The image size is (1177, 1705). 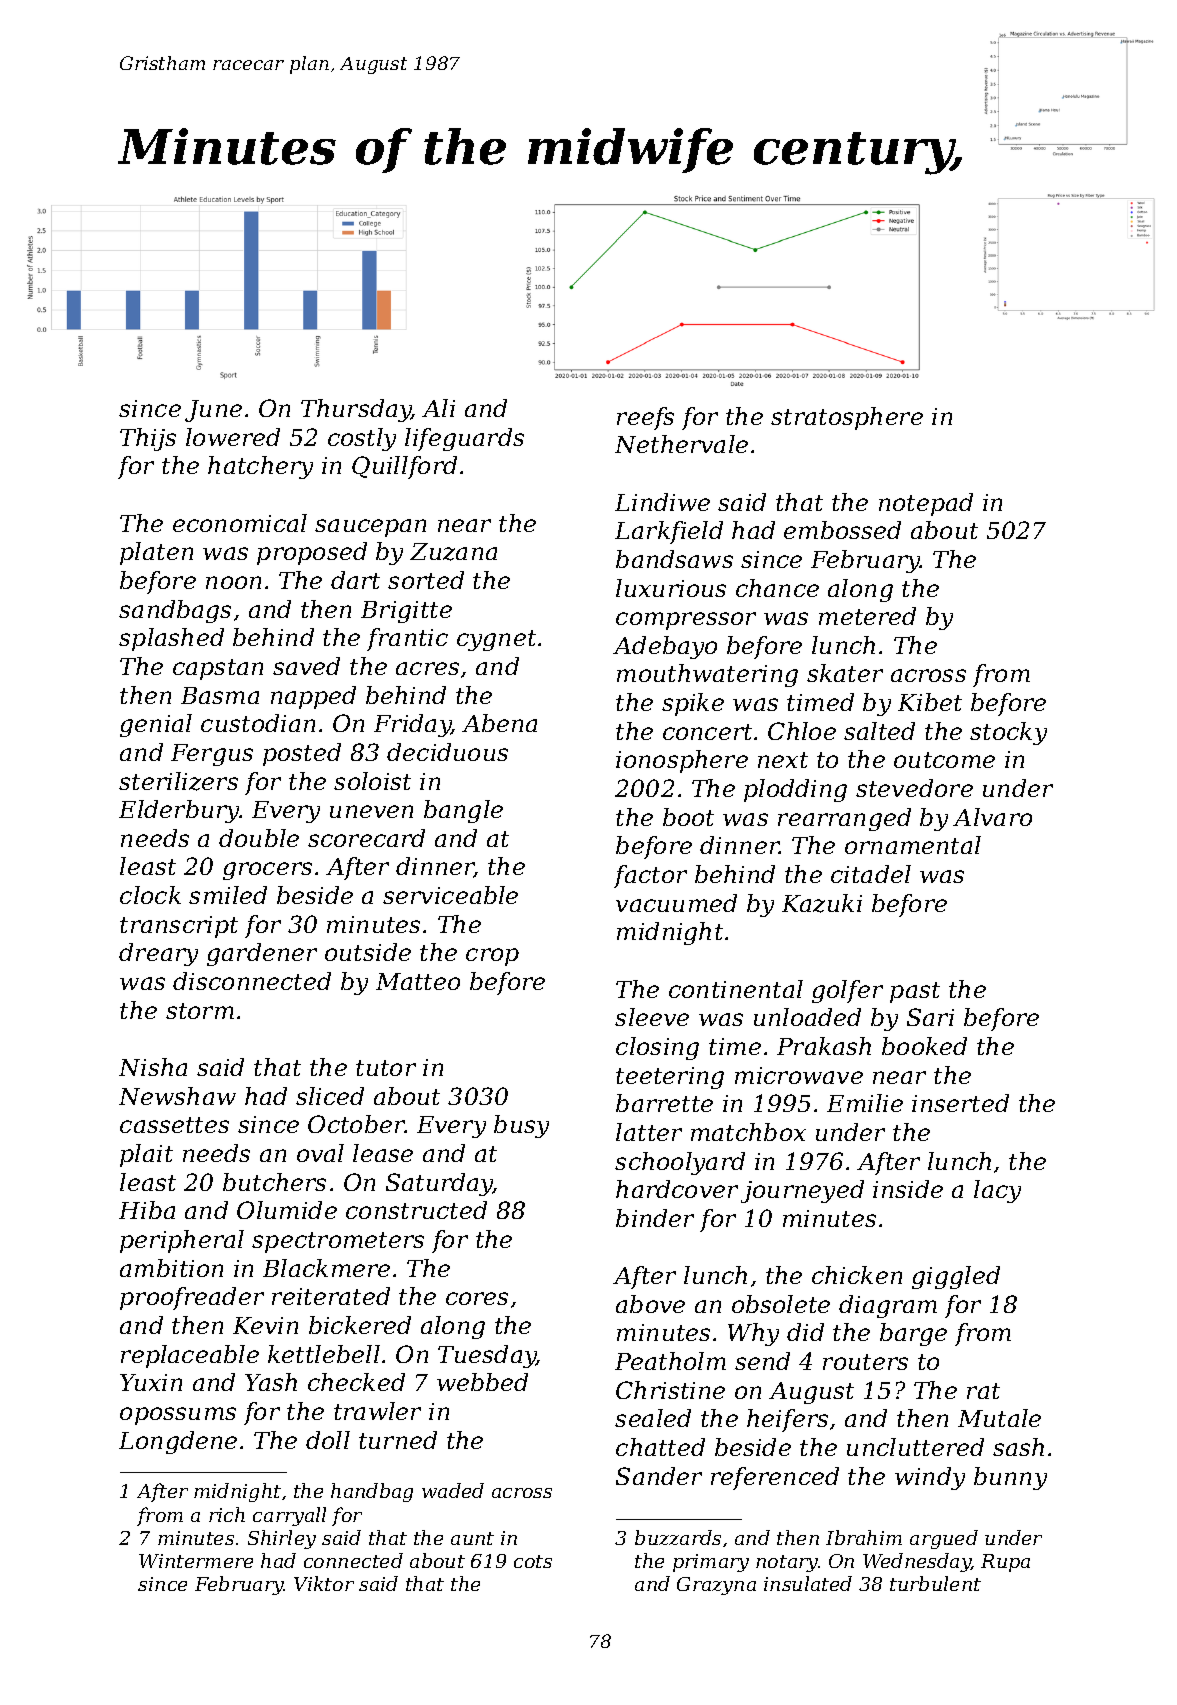 I want to click on webbed, so click(x=482, y=1382).
